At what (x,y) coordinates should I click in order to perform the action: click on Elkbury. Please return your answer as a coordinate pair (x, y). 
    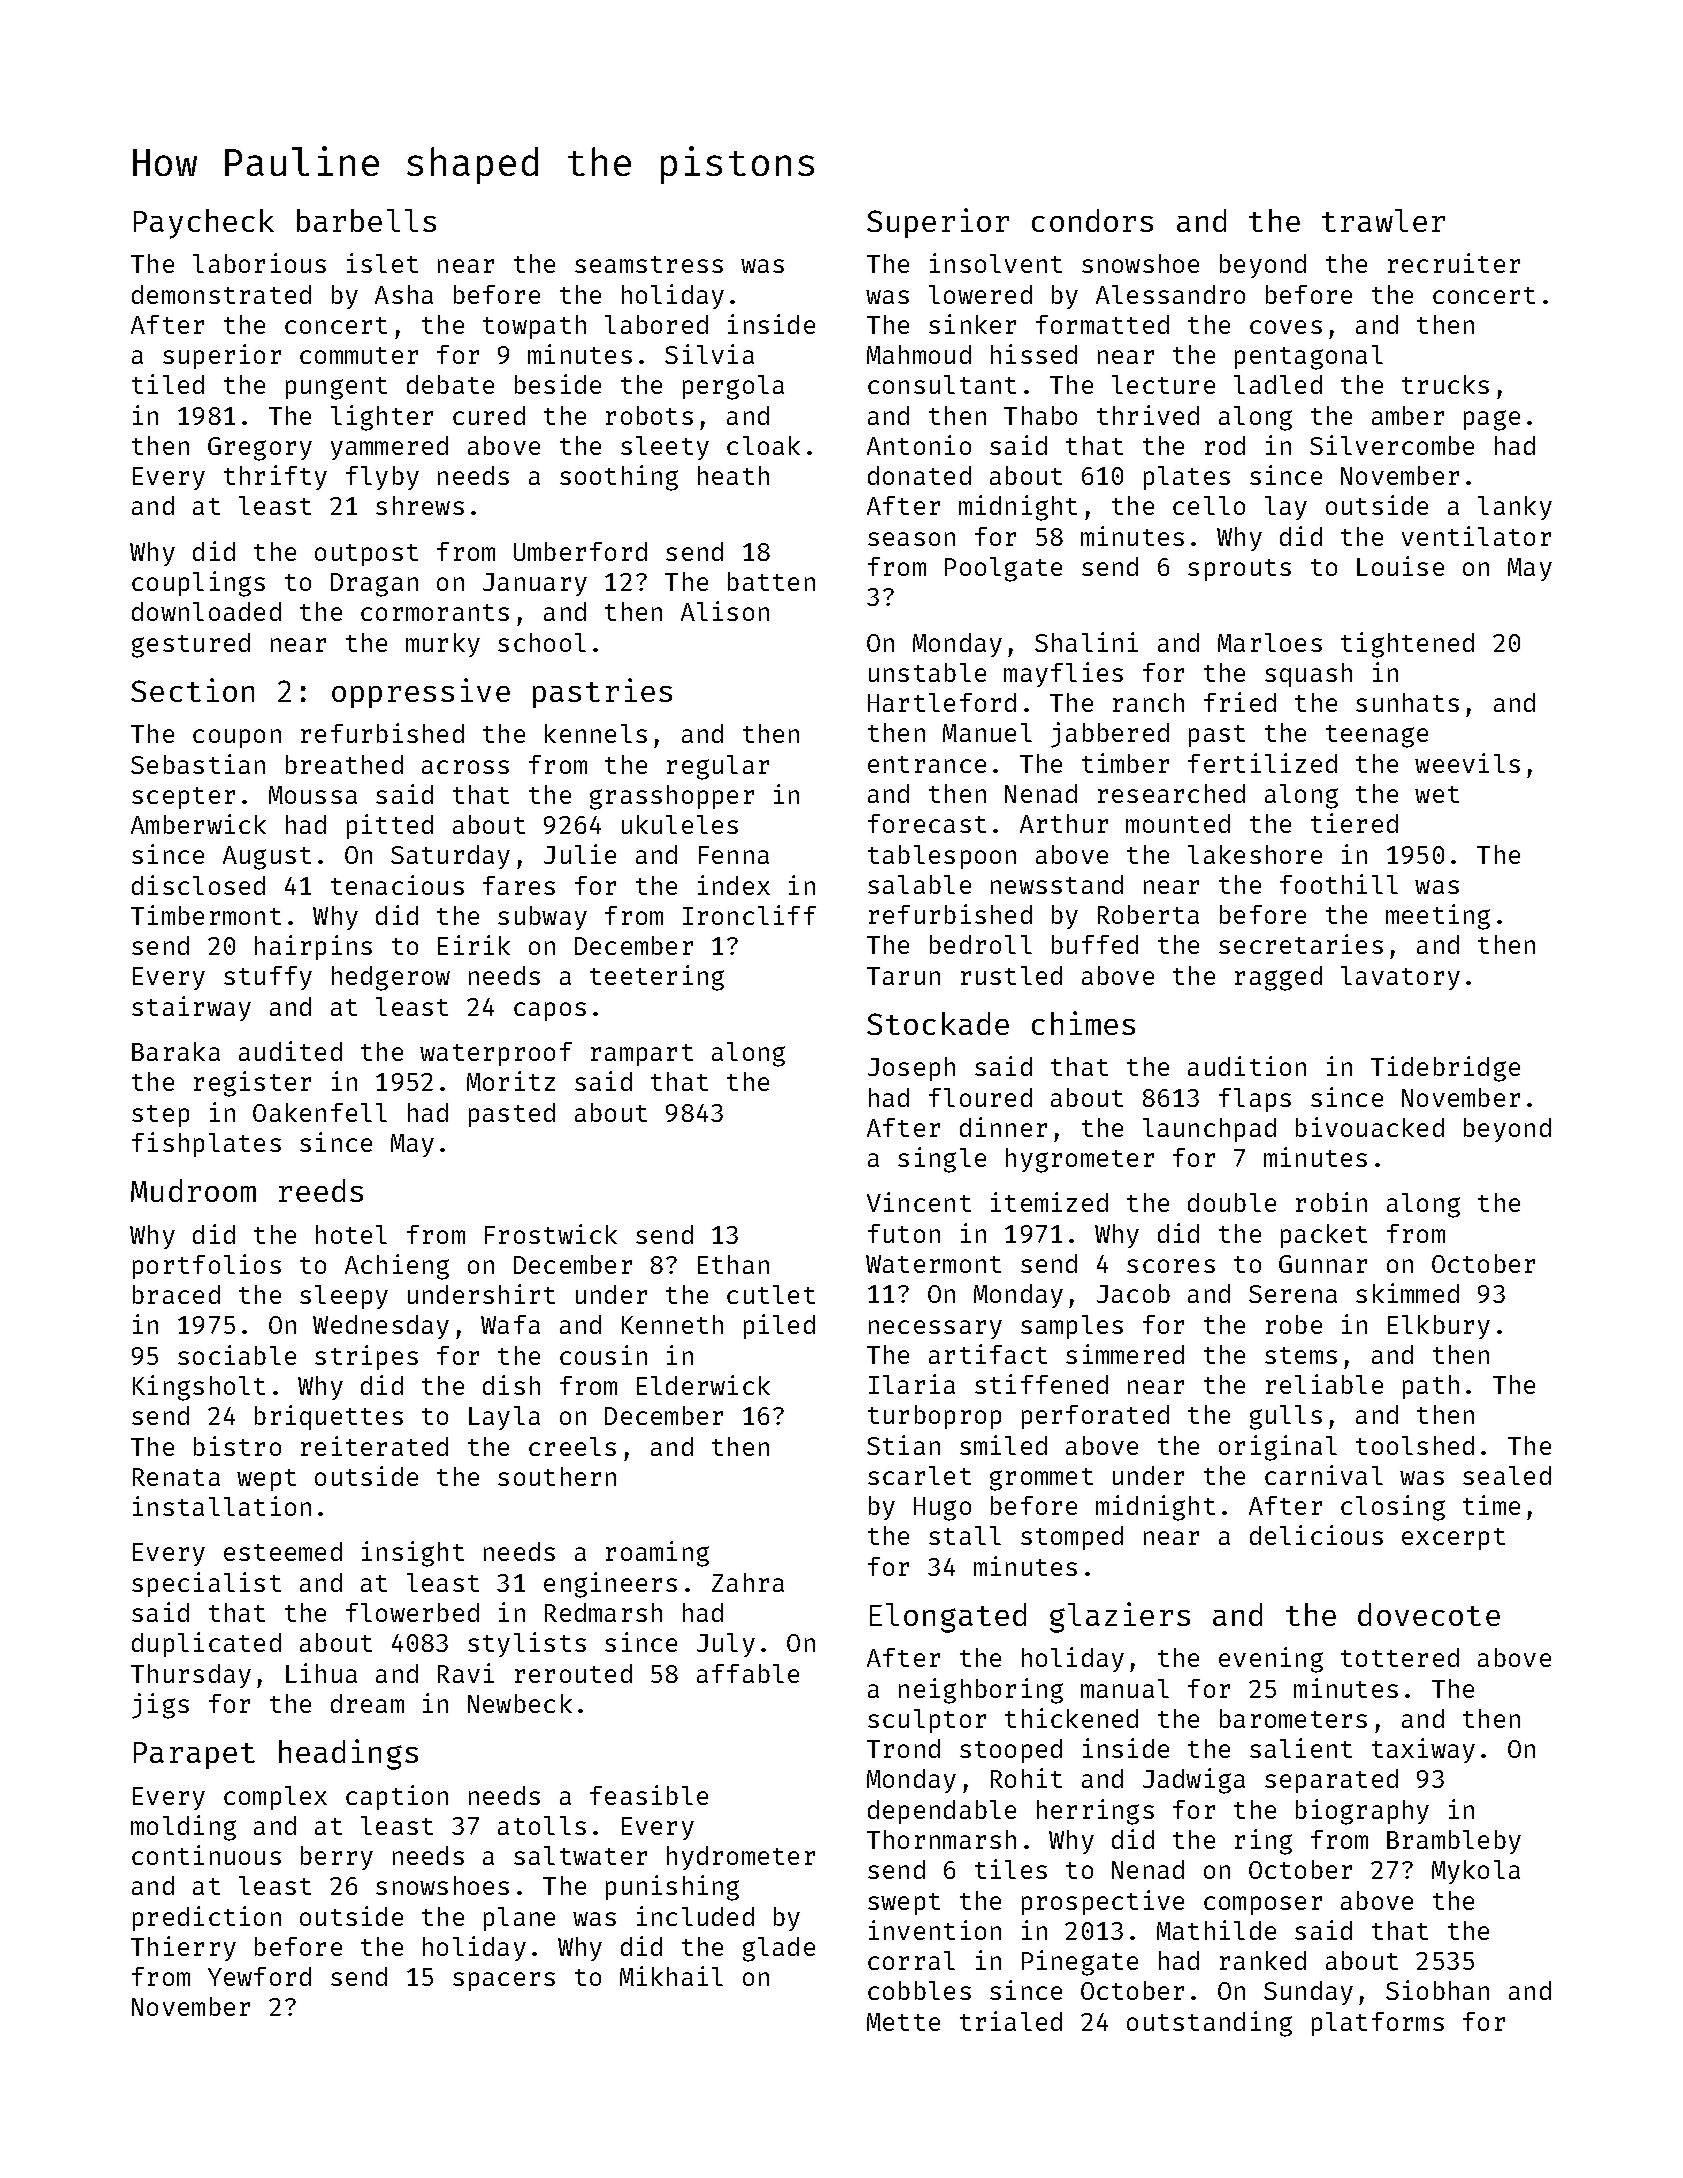
    Looking at the image, I should click on (1439, 1327).
